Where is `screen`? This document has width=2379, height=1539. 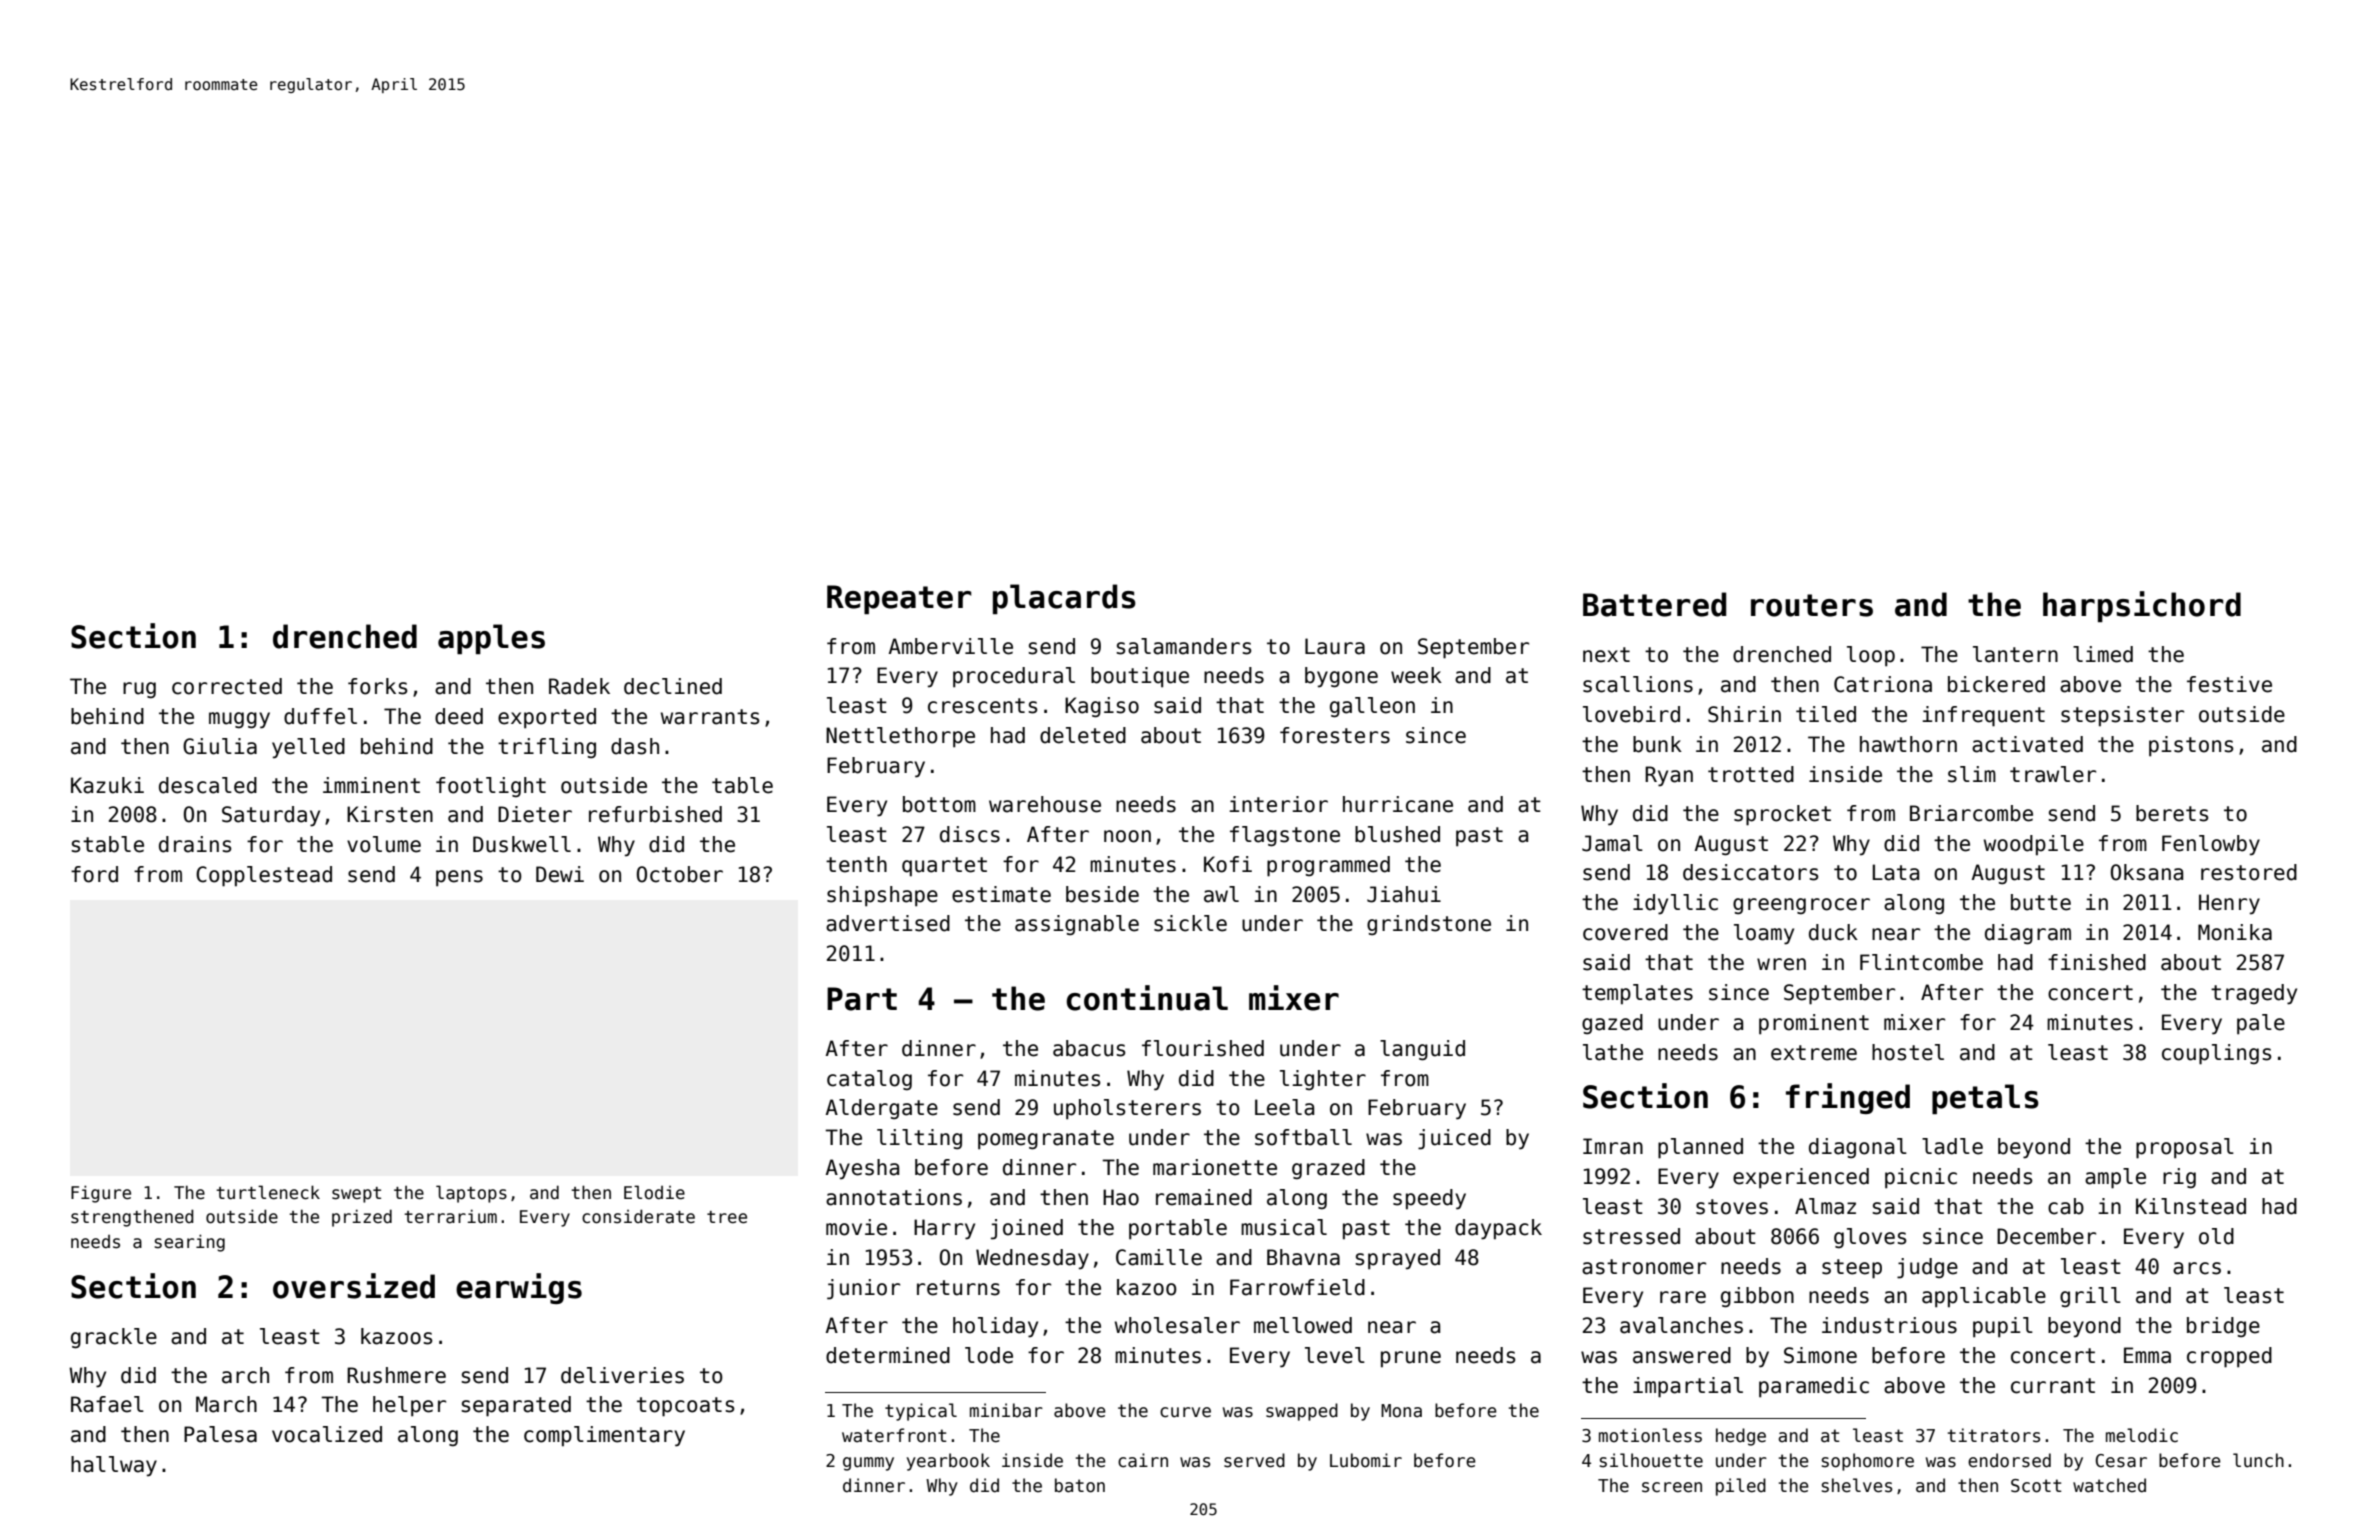 screen is located at coordinates (1672, 1487).
